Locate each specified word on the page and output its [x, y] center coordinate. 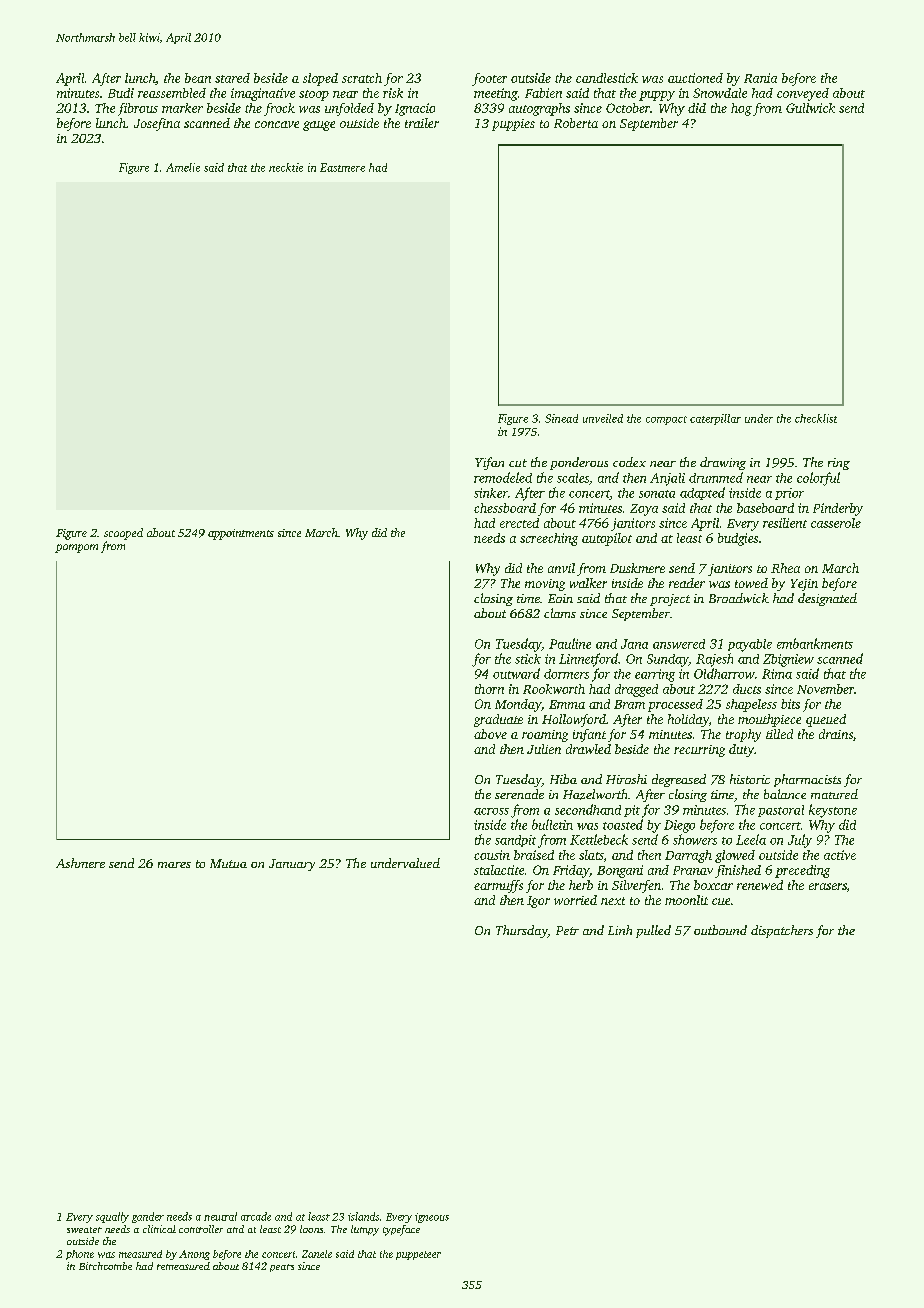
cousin [492, 855]
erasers [828, 886]
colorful [818, 479]
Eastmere [342, 167]
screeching [549, 539]
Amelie [183, 167]
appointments [241, 534]
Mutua [228, 863]
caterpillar [715, 419]
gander [148, 1217]
